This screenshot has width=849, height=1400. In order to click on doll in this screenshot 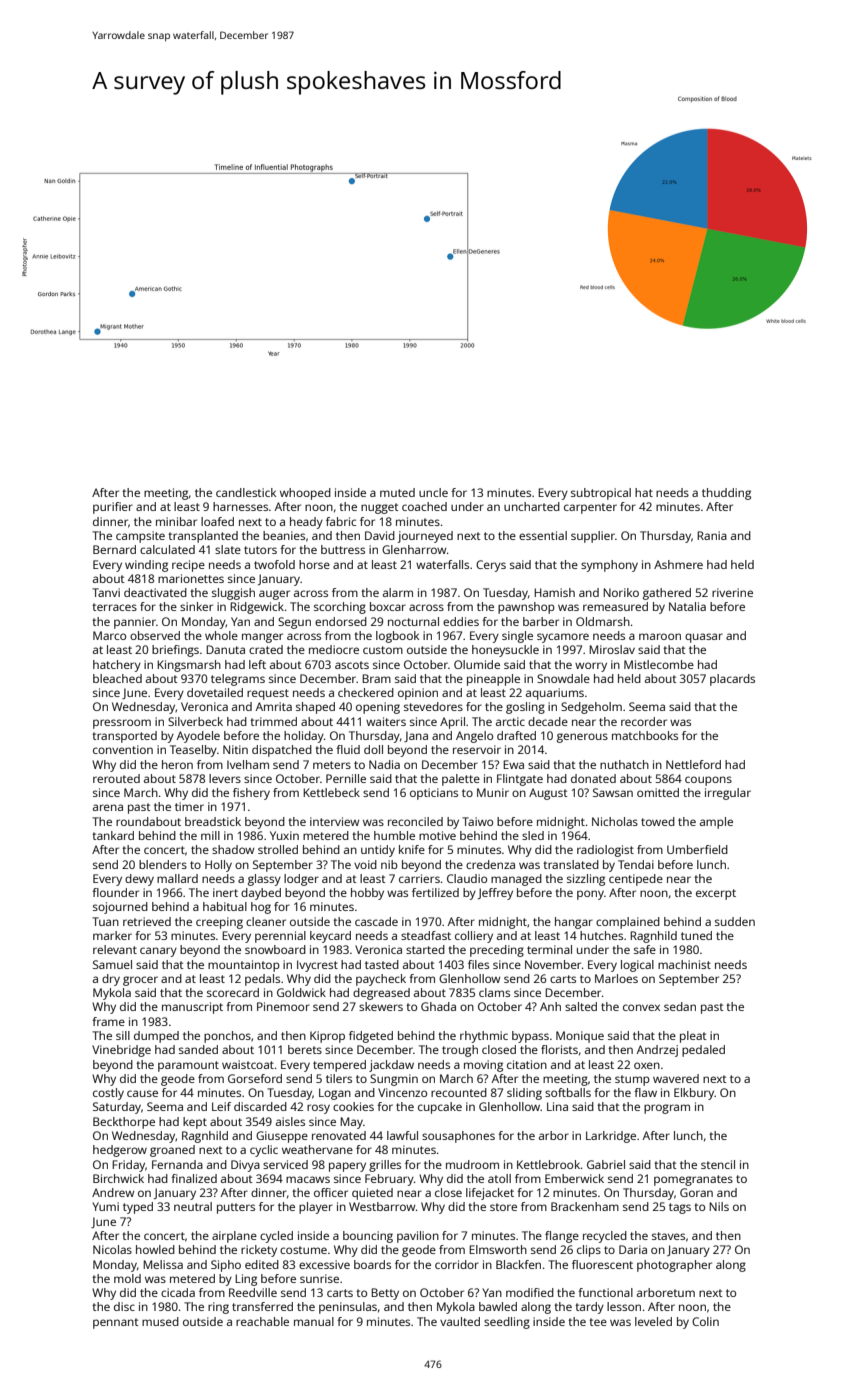, I will do `click(373, 749)`.
